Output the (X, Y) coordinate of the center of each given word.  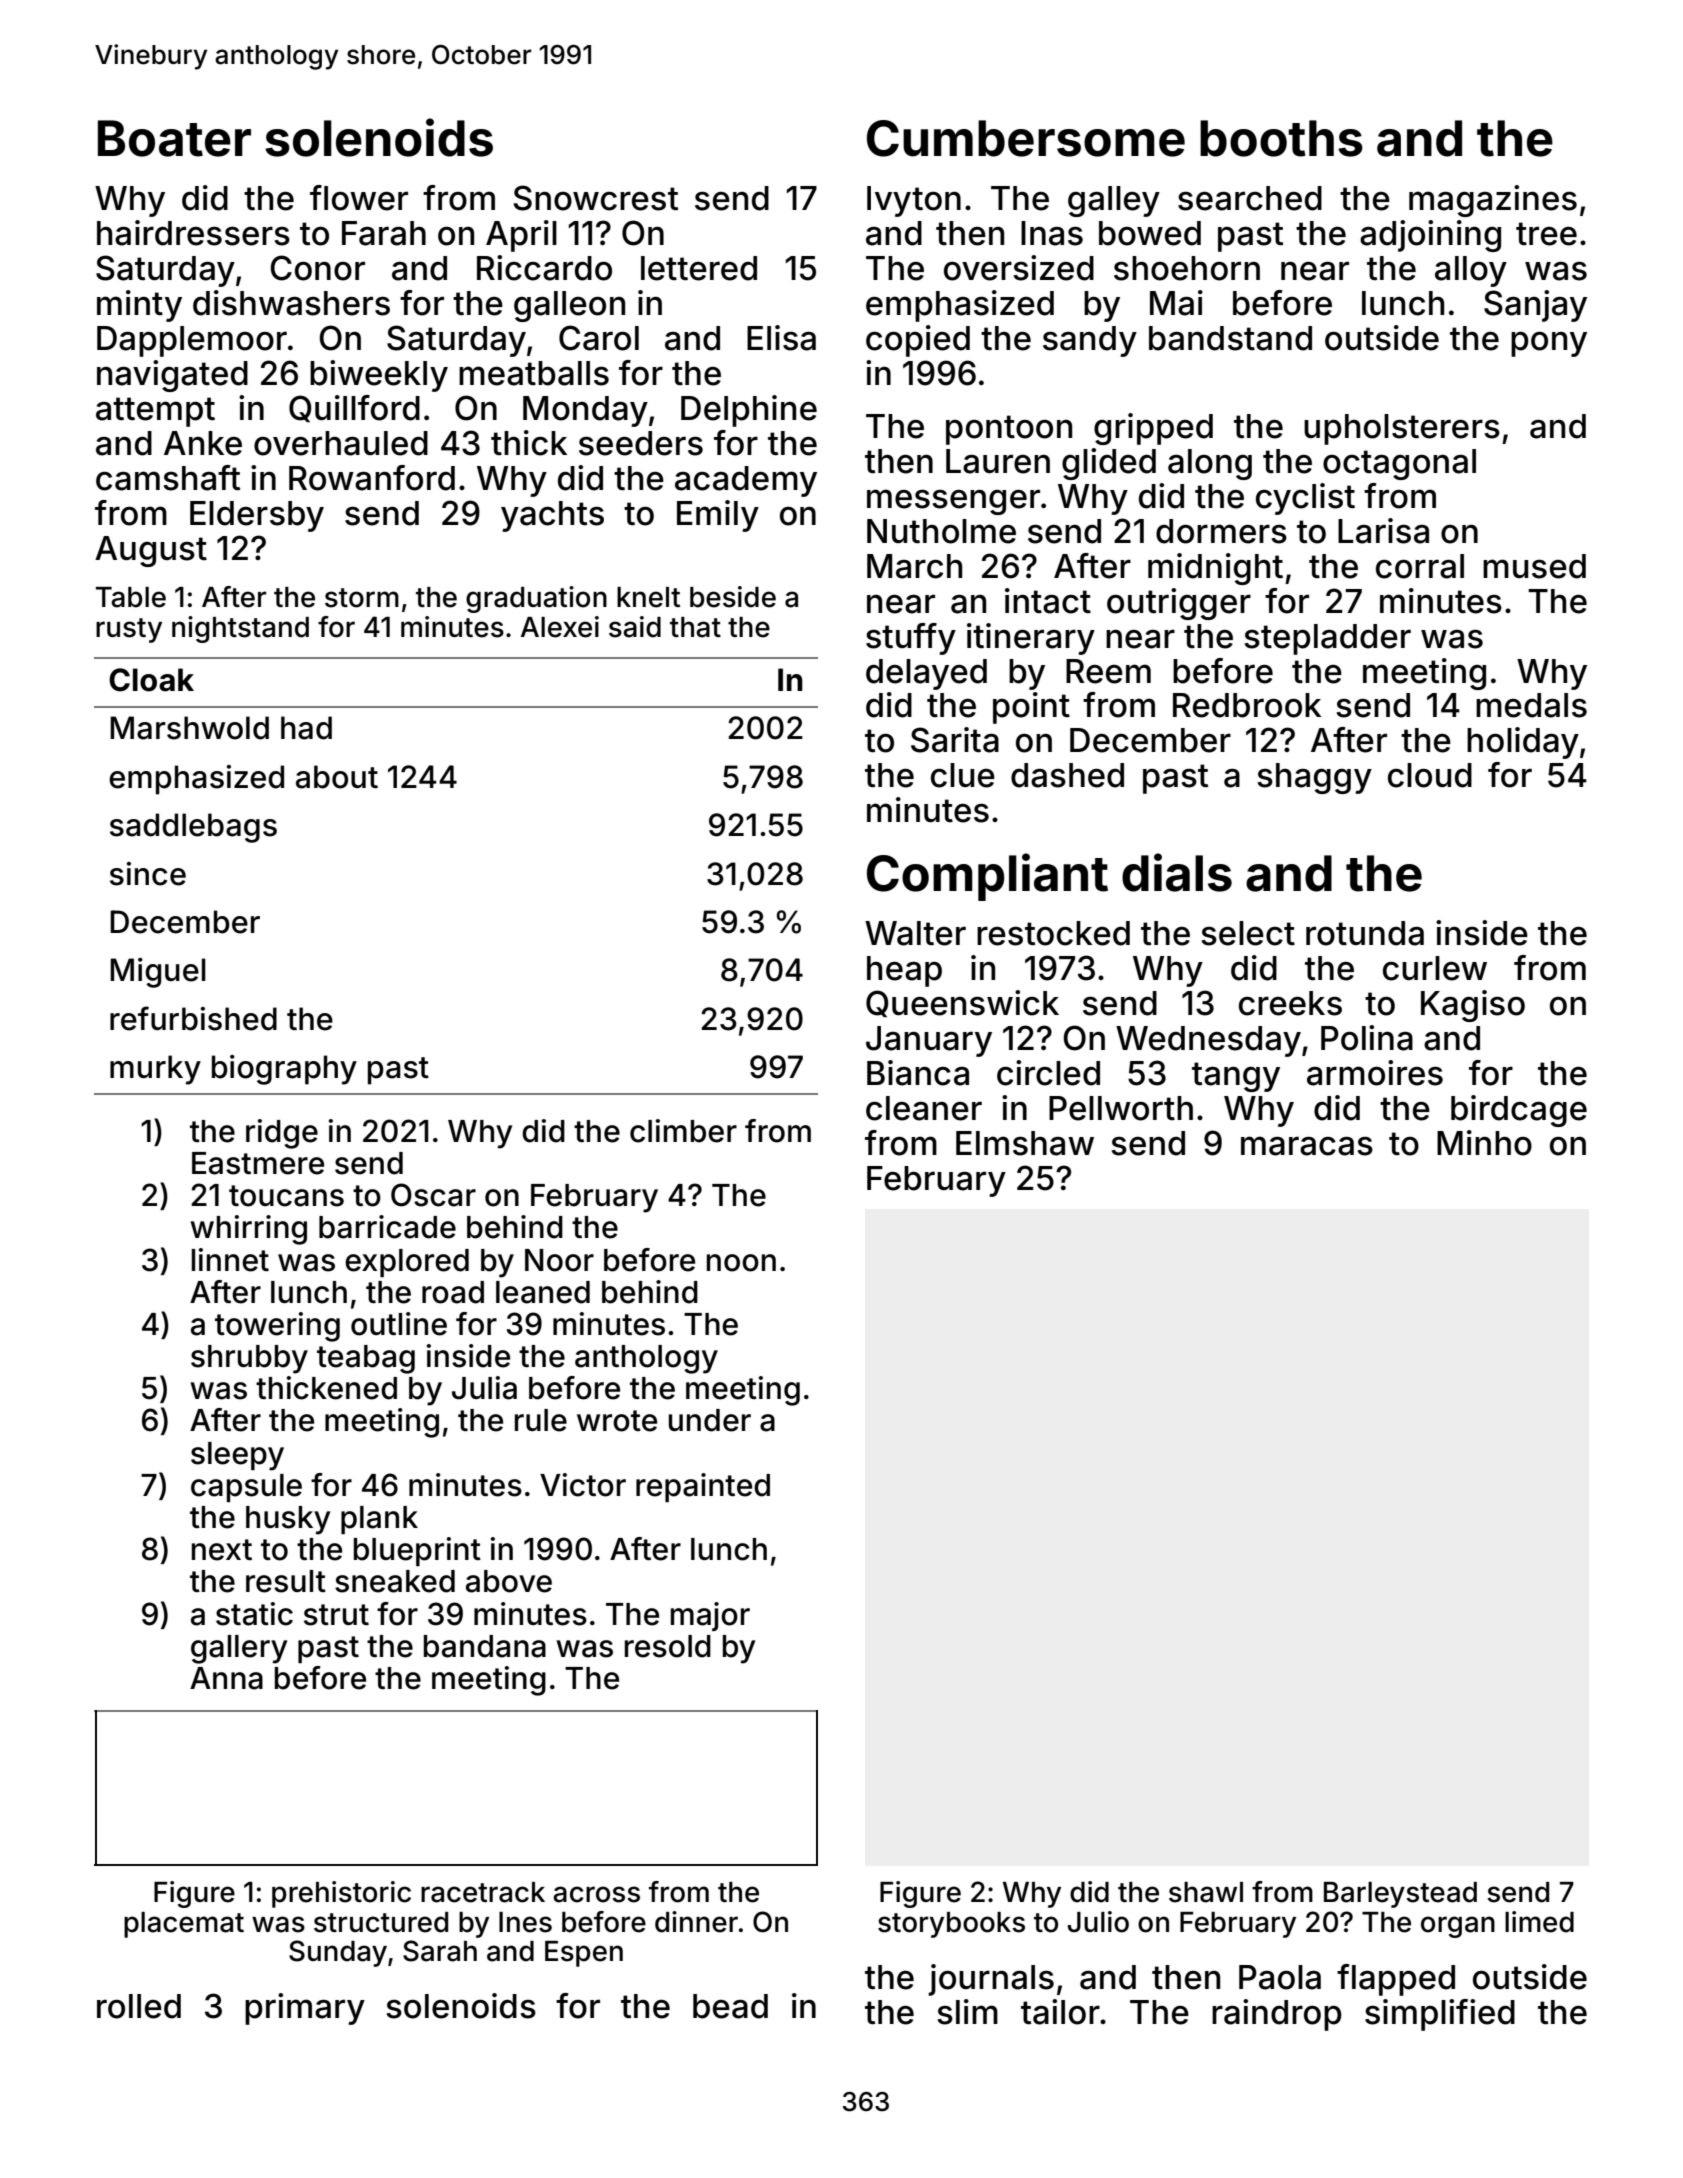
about (337, 777)
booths (1281, 138)
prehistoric (341, 1894)
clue (963, 775)
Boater (174, 138)
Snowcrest (596, 198)
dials (1177, 872)
